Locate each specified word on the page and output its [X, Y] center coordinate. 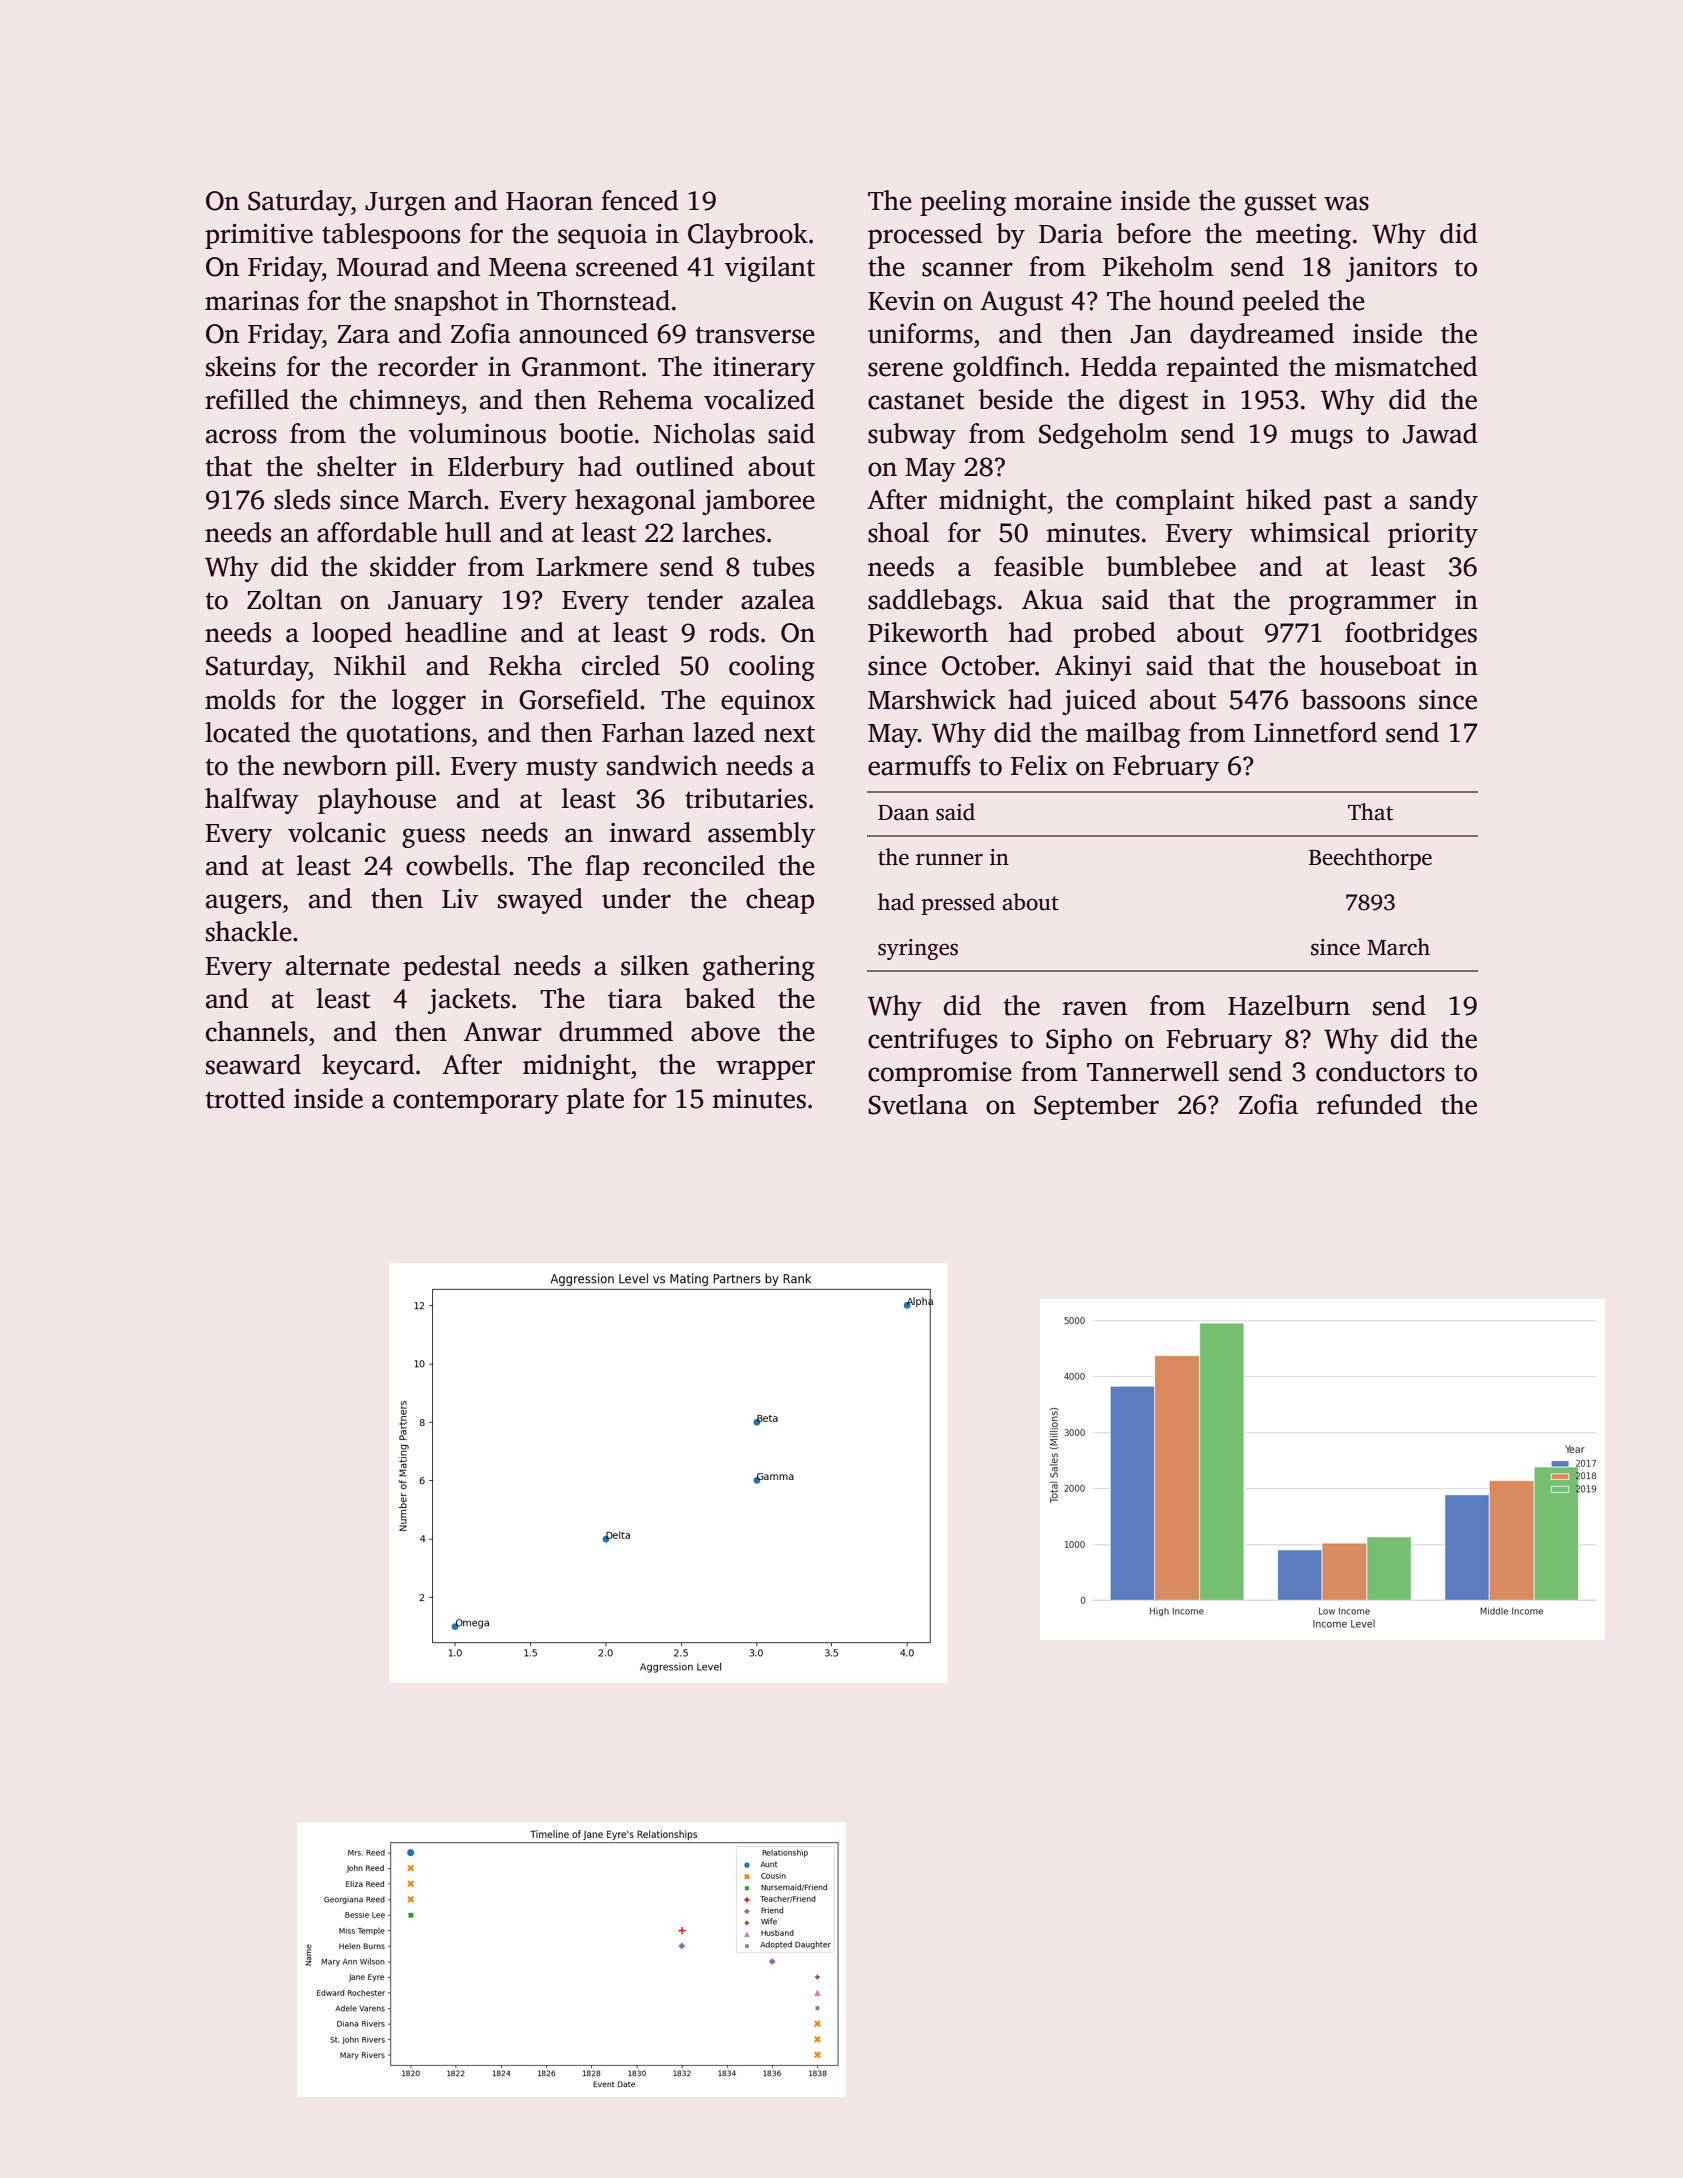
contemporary [476, 1102]
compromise [940, 1074]
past [1348, 504]
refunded [1369, 1104]
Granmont [581, 367]
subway [912, 436]
